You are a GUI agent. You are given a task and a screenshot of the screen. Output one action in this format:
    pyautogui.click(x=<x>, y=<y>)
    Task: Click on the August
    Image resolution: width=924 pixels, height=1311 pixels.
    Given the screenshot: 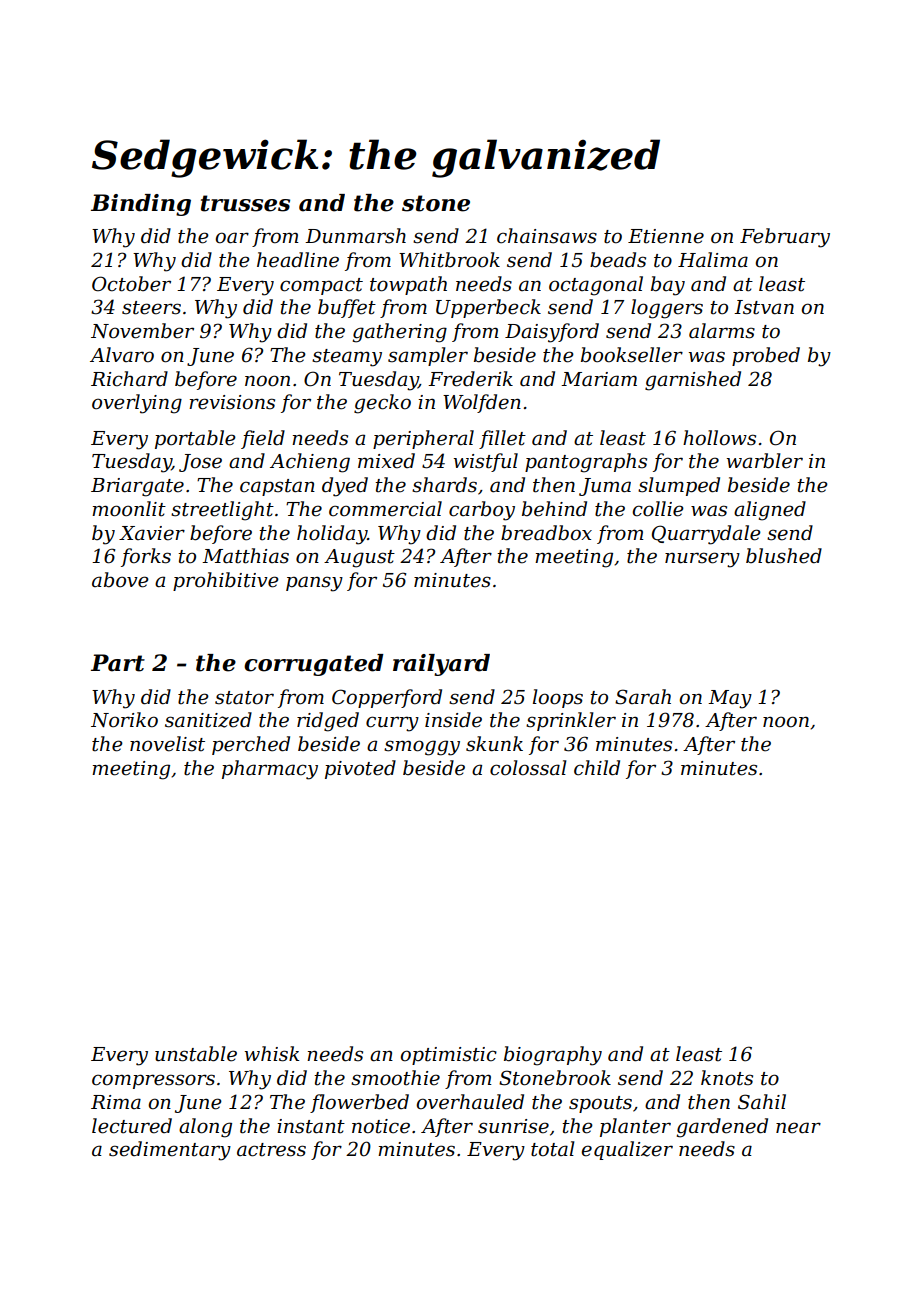 What is the action you would take?
    pyautogui.click(x=359, y=558)
